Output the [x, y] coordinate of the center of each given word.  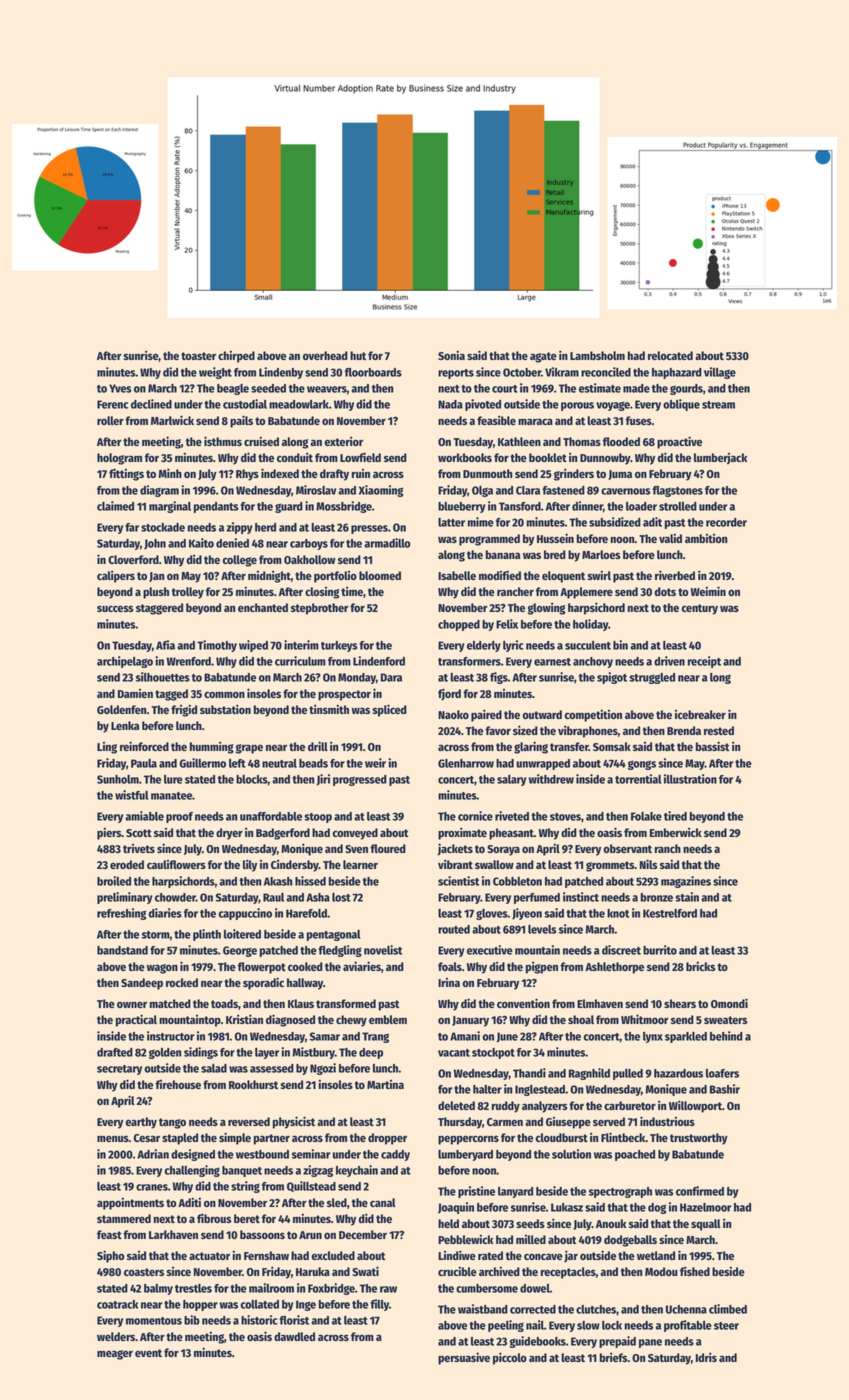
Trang [375, 1037]
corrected [533, 1309]
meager [115, 1355]
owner [132, 1004]
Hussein [555, 538]
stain [687, 897]
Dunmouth [487, 473]
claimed [115, 506]
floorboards [373, 372]
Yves [120, 388]
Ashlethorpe [614, 968]
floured [388, 848]
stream [718, 405]
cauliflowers [176, 864]
